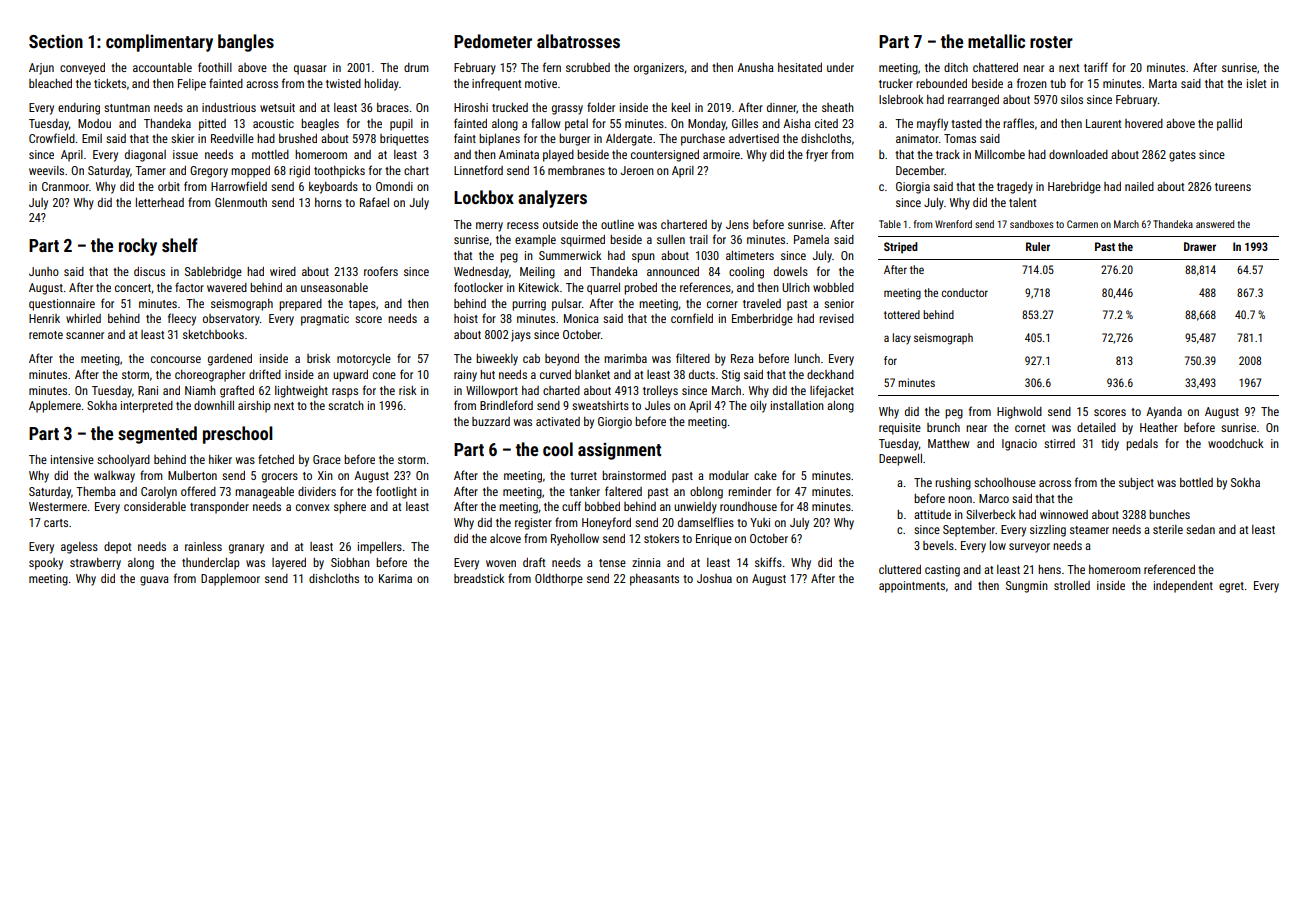 The height and width of the screenshot is (924, 1308). What do you see at coordinates (625, 358) in the screenshot?
I see `marimba` at bounding box center [625, 358].
